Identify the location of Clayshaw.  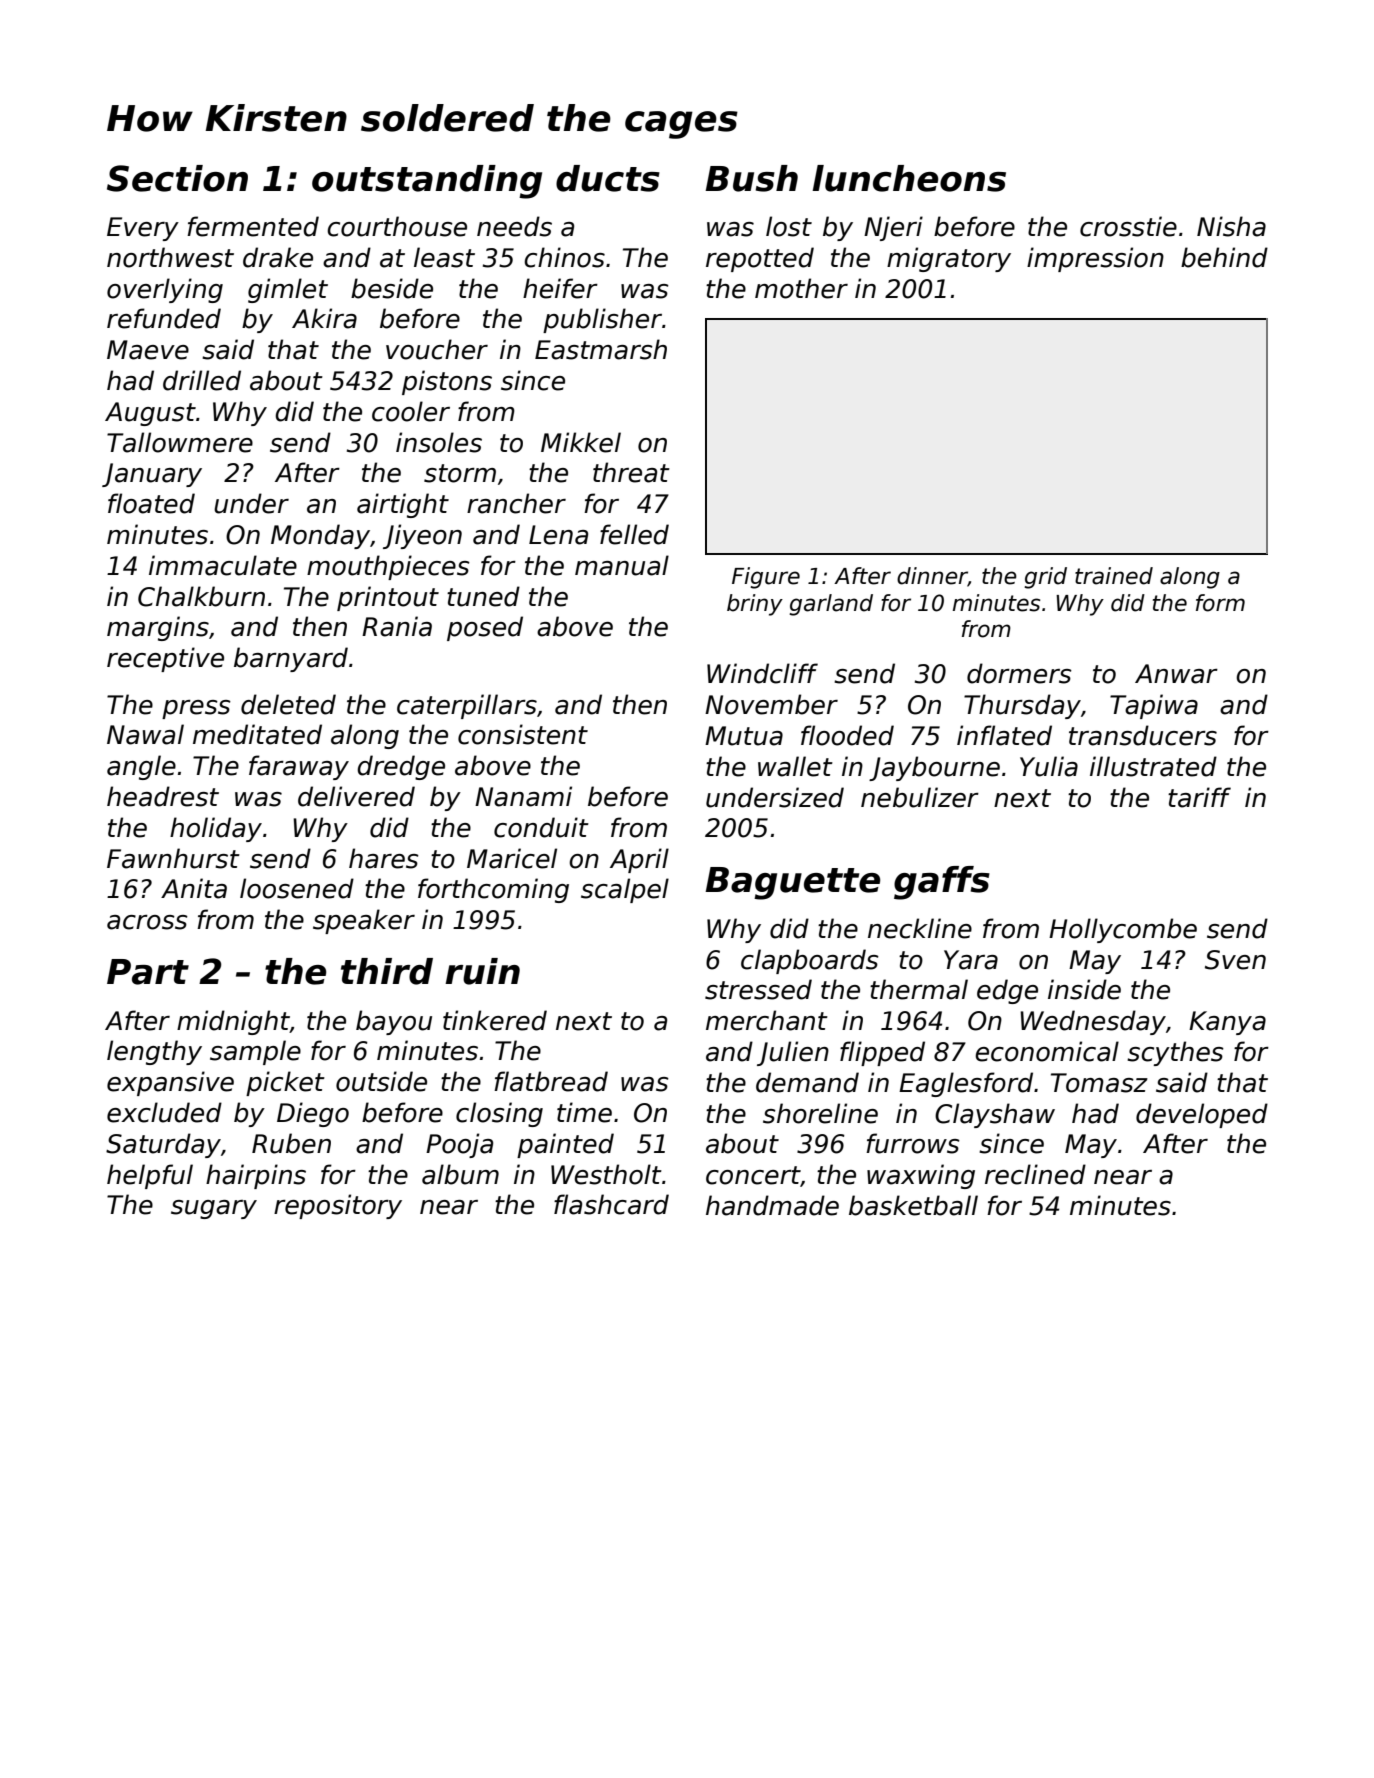
(995, 1115).
